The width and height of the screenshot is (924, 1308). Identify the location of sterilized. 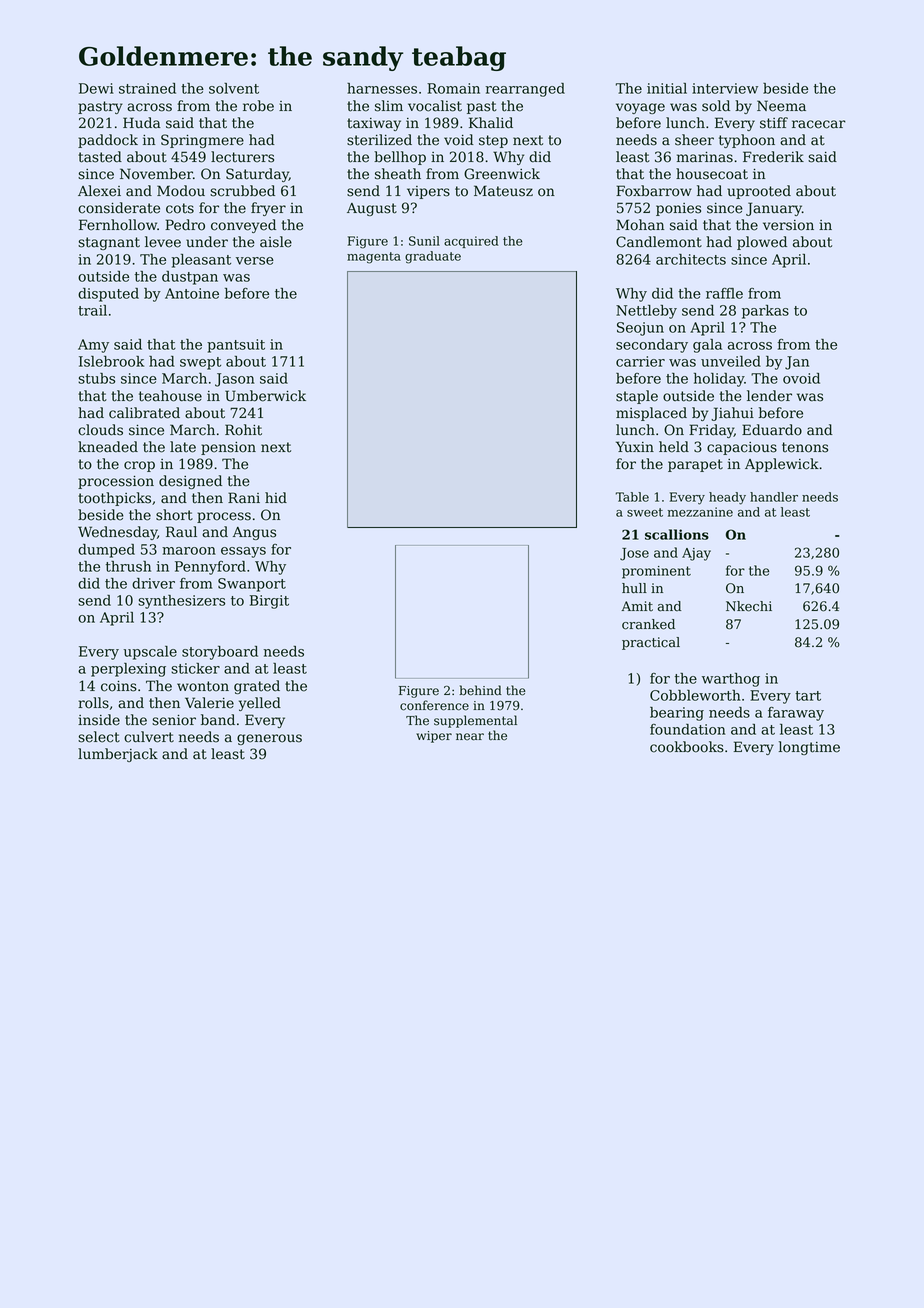
(379, 140).
